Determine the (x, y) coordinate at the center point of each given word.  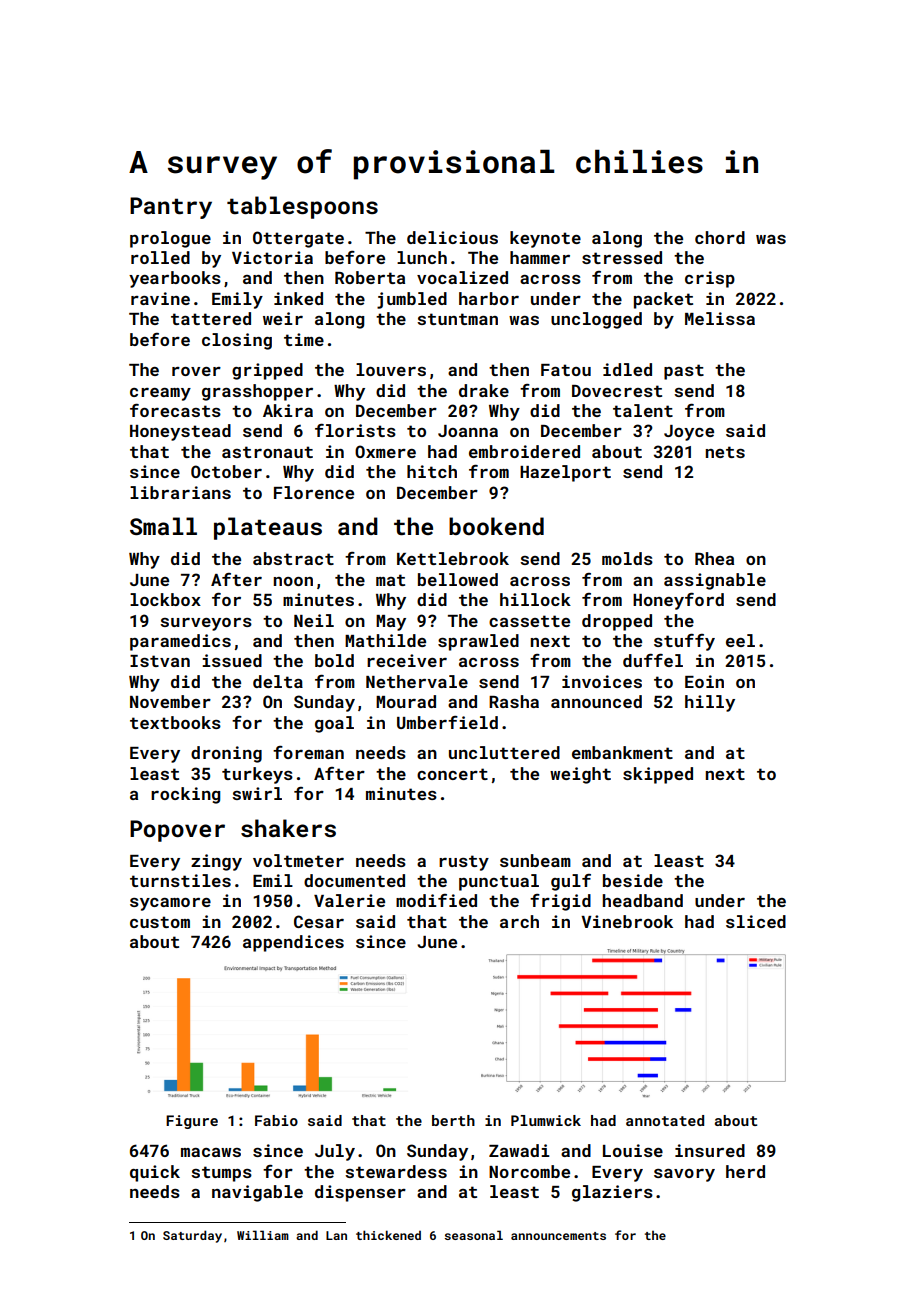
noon (293, 581)
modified (436, 900)
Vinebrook (627, 921)
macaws (211, 1152)
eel (740, 640)
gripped (267, 371)
